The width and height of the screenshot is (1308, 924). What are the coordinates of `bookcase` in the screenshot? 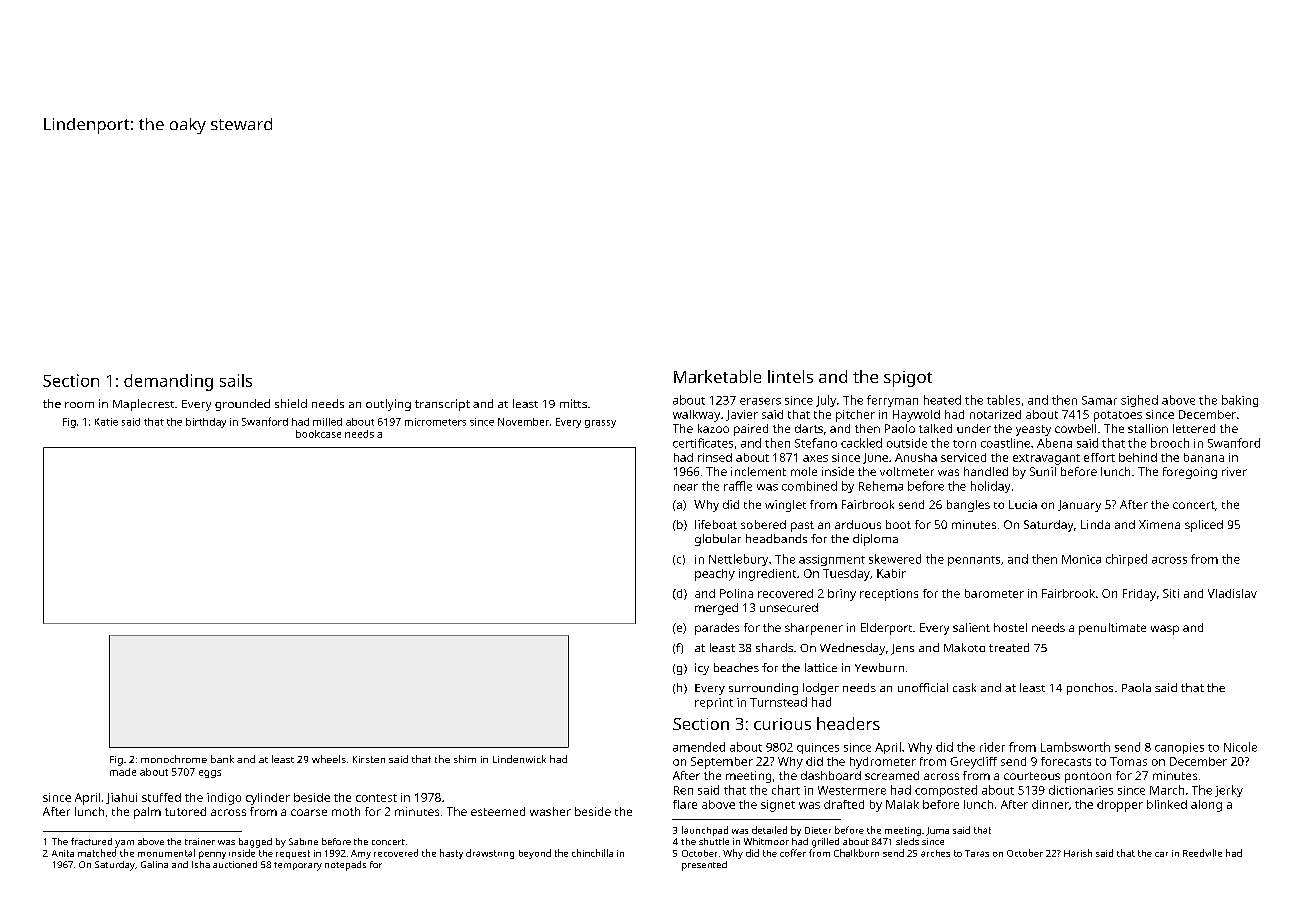 It's located at (318, 434).
